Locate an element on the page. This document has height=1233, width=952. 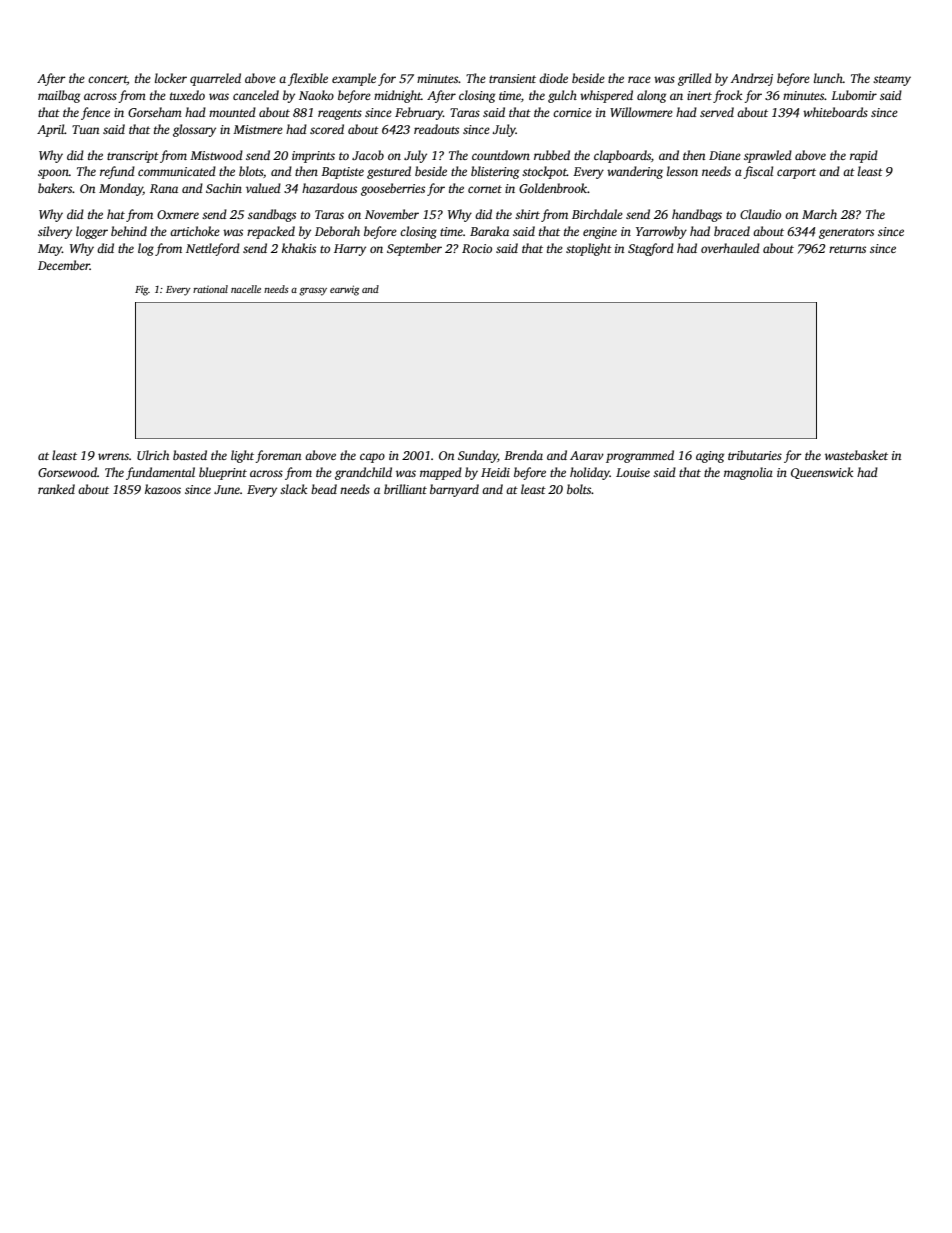
locker is located at coordinates (171, 78).
